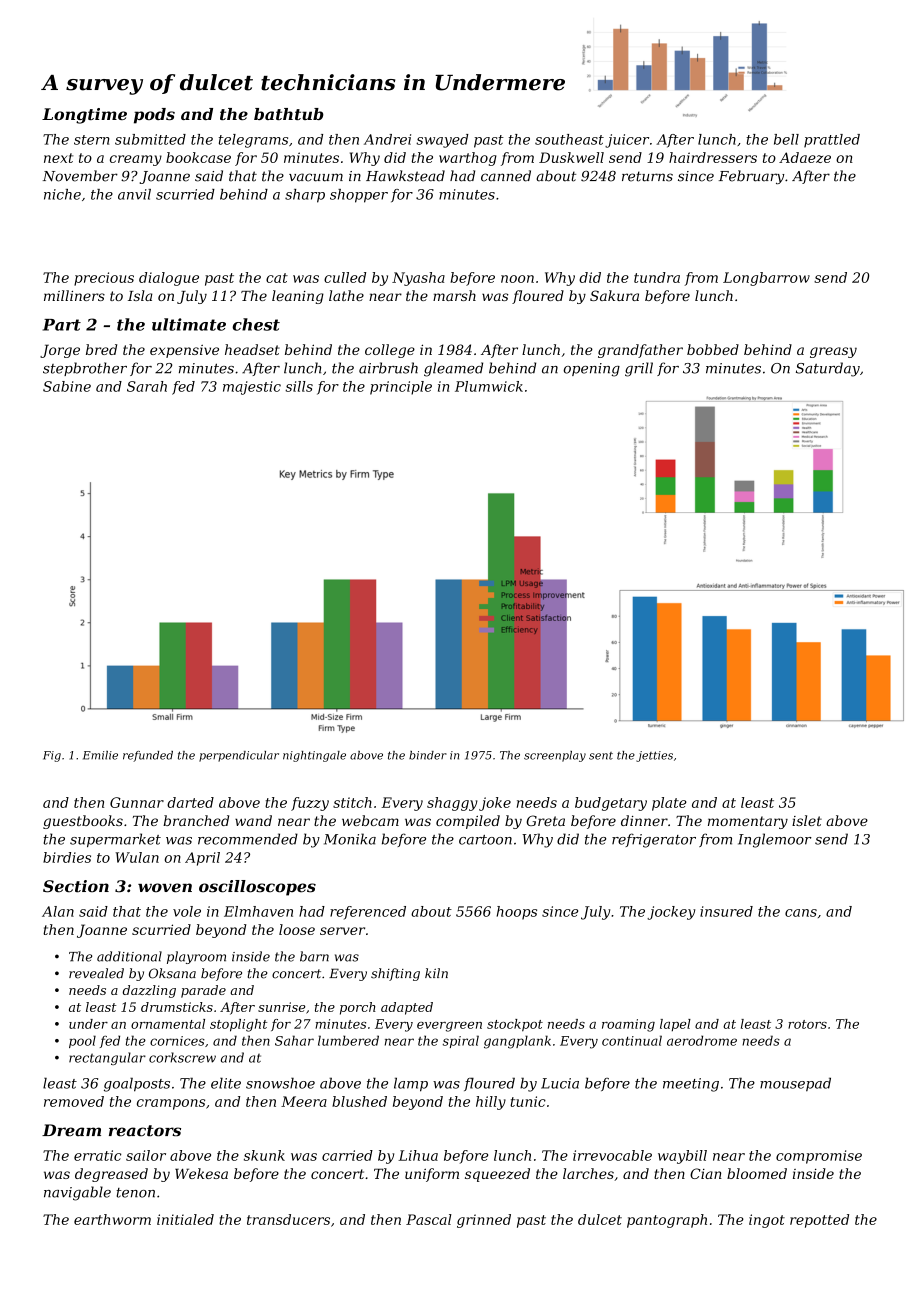 The width and height of the screenshot is (924, 1308). Describe the element at coordinates (639, 369) in the screenshot. I see `grill` at that location.
